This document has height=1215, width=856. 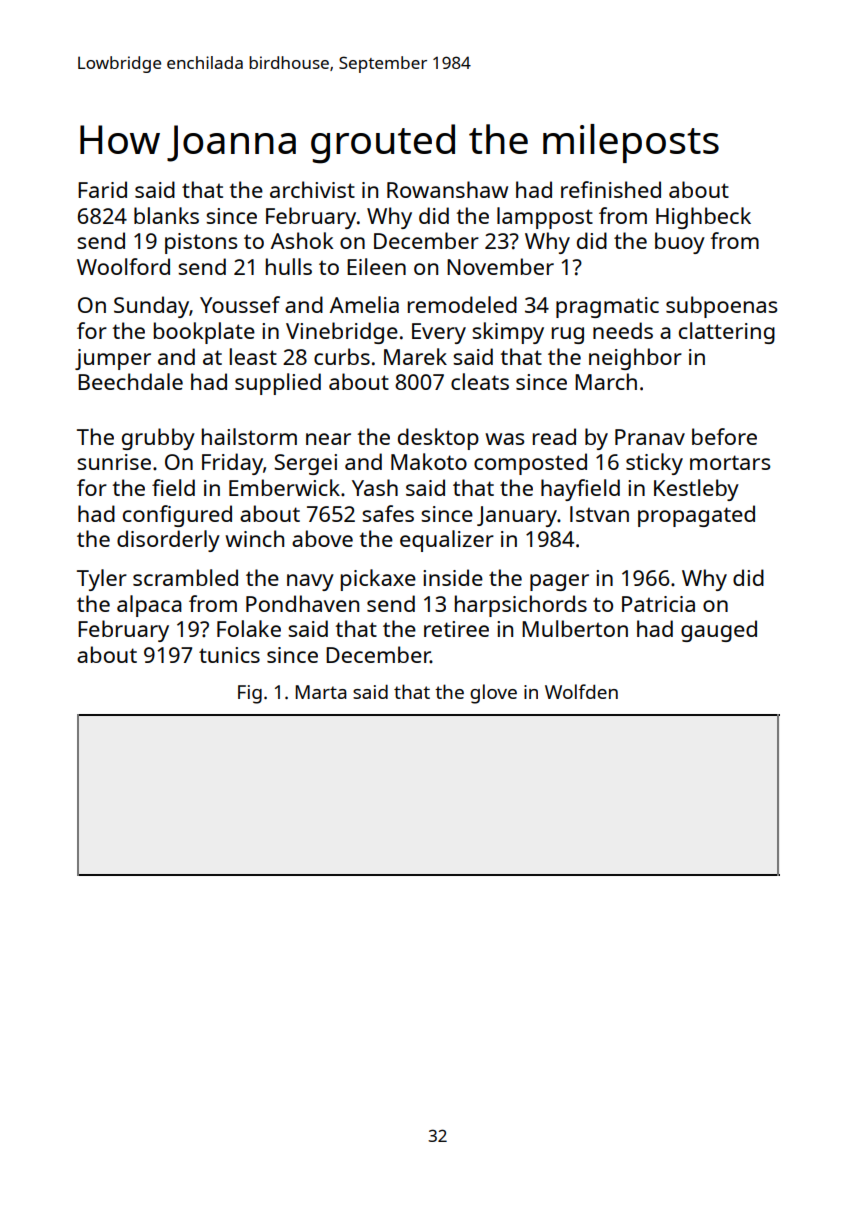 I want to click on needs, so click(x=623, y=330).
